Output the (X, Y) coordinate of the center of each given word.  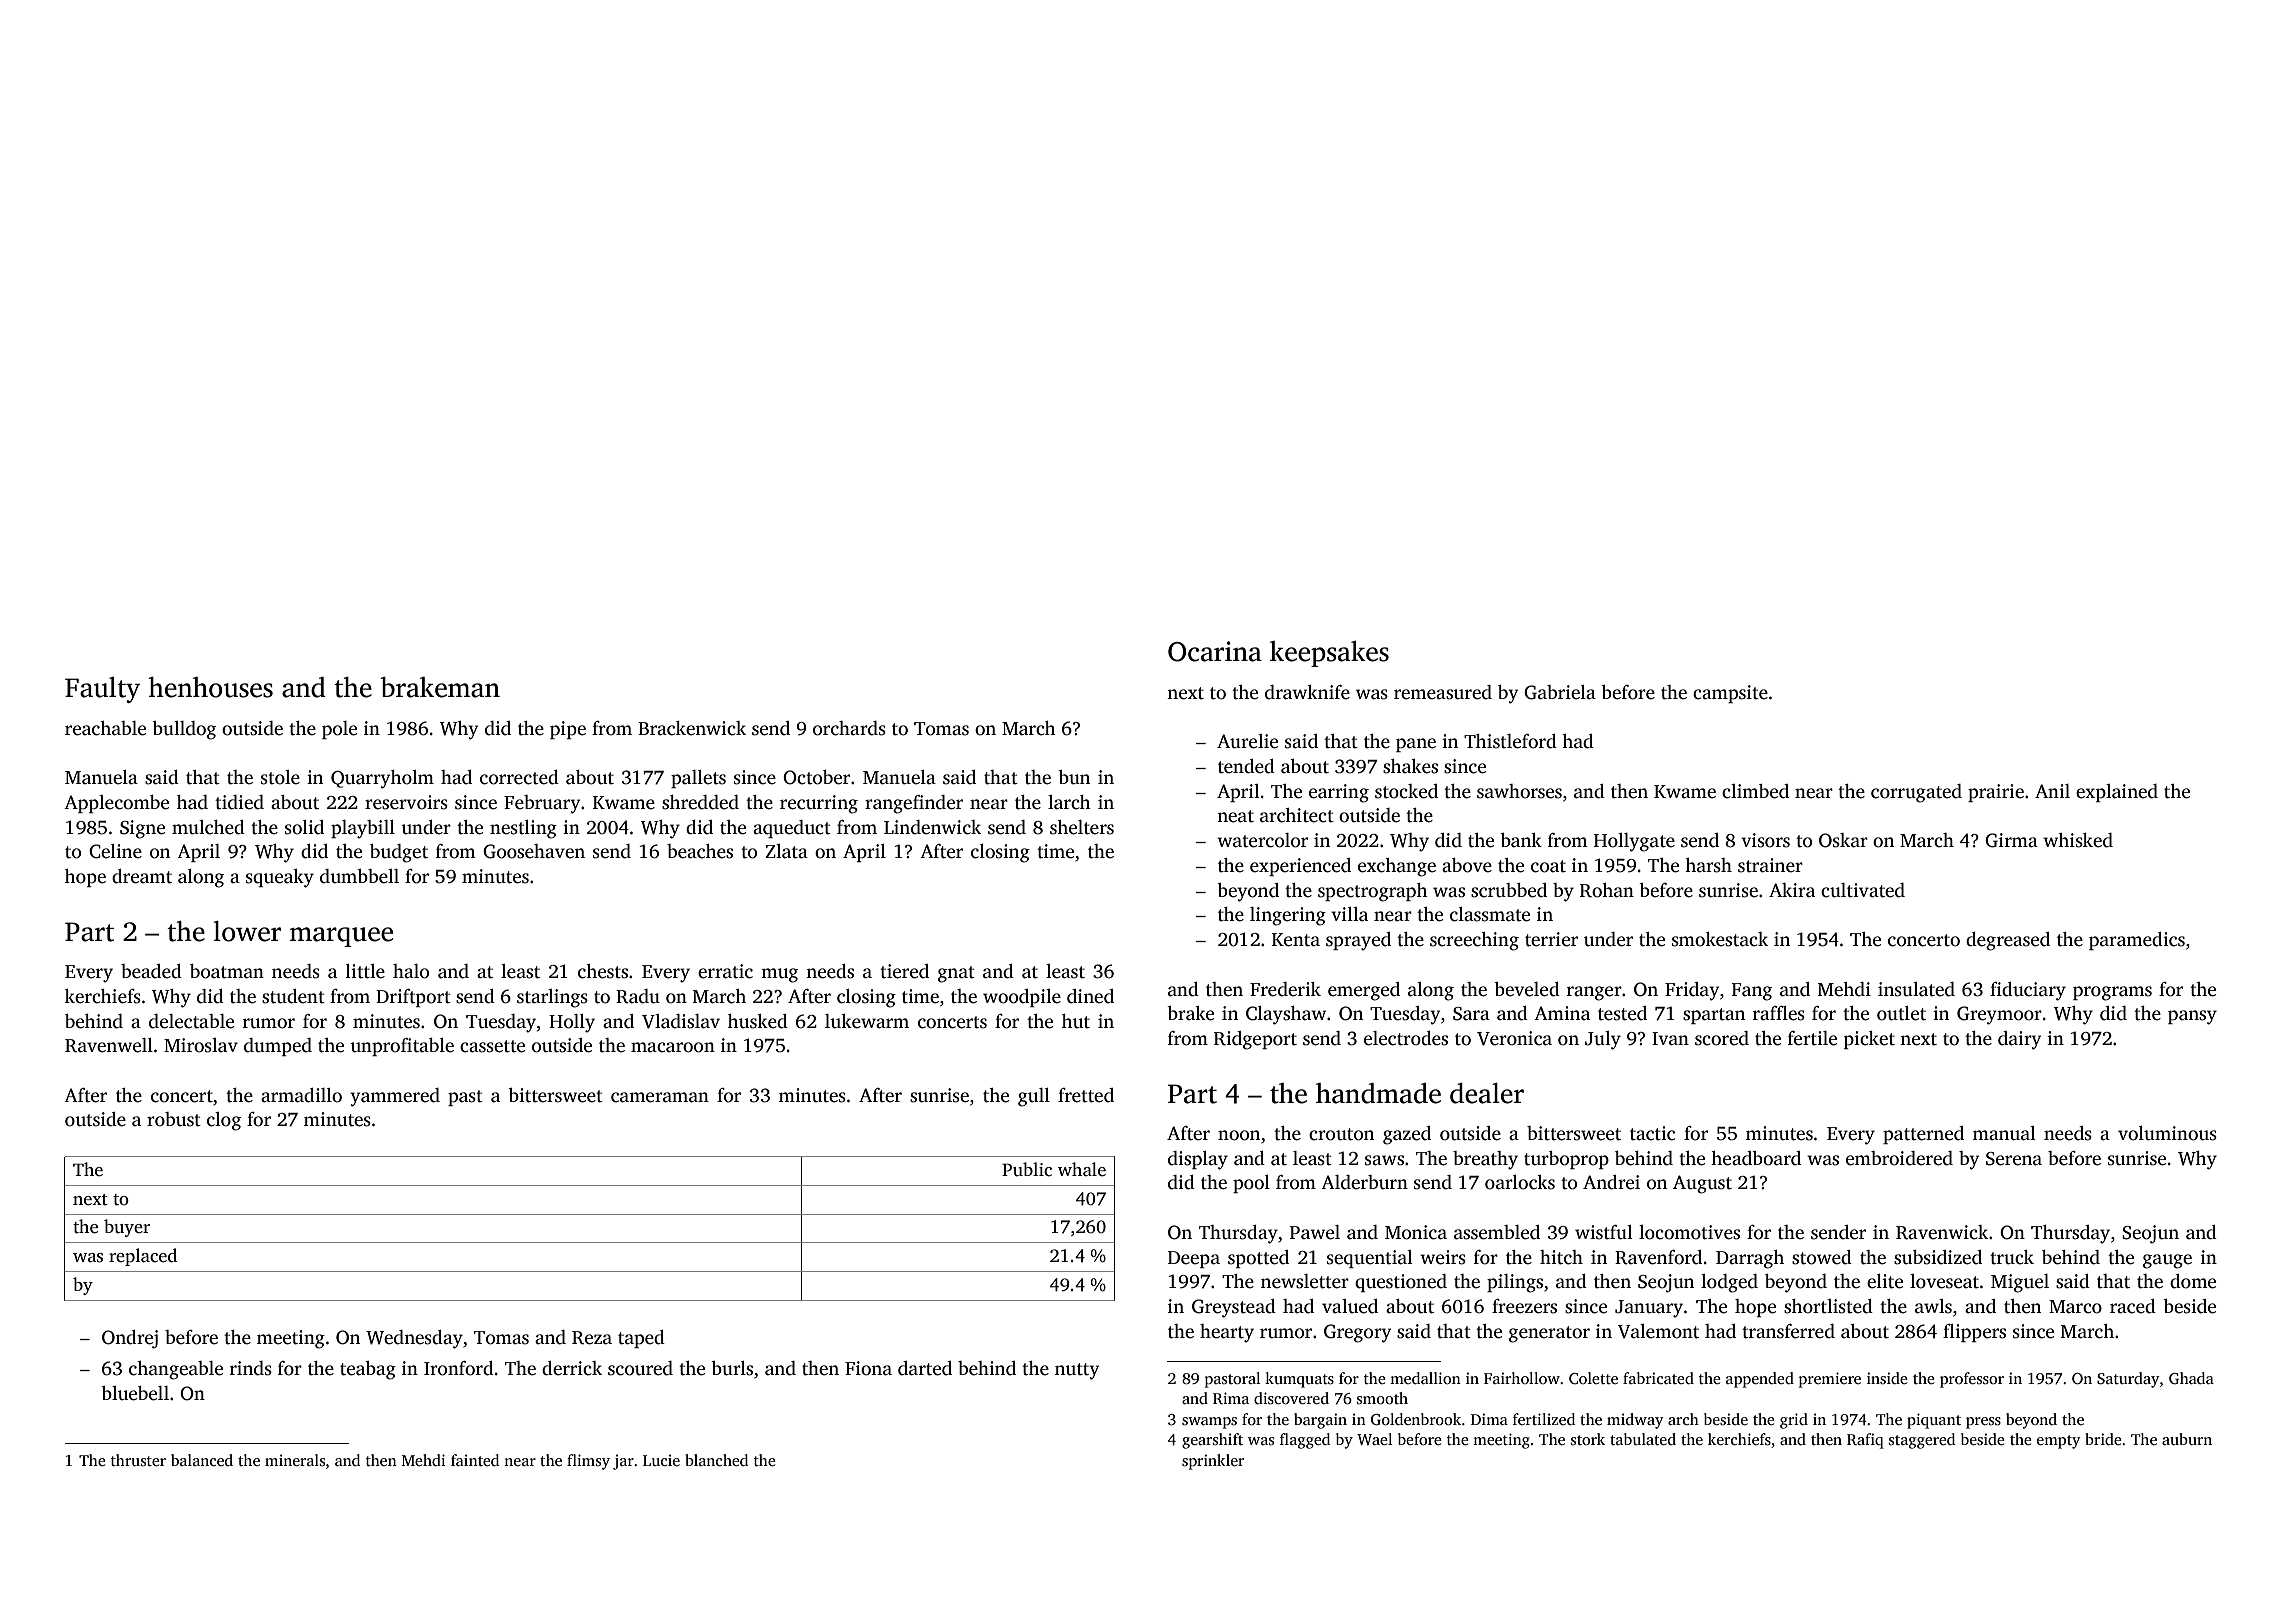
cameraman (660, 1097)
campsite (1730, 694)
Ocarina (1215, 651)
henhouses (211, 687)
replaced (143, 1257)
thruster (138, 1460)
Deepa (1194, 1259)
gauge (2167, 1261)
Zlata (786, 851)
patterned (1923, 1135)
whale (1082, 1169)
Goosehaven (534, 851)
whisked (2078, 840)
